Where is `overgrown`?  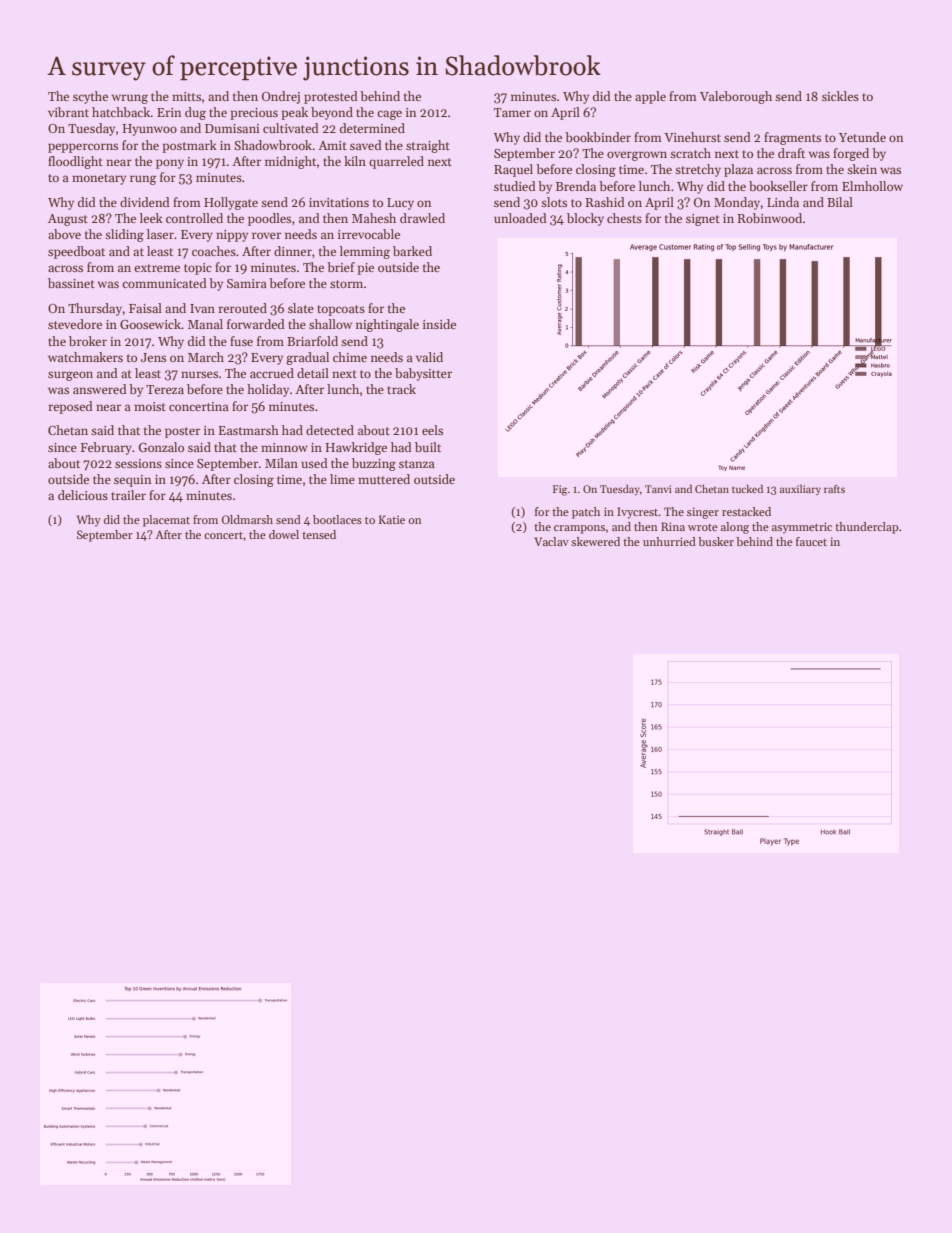 overgrown is located at coordinates (637, 156).
